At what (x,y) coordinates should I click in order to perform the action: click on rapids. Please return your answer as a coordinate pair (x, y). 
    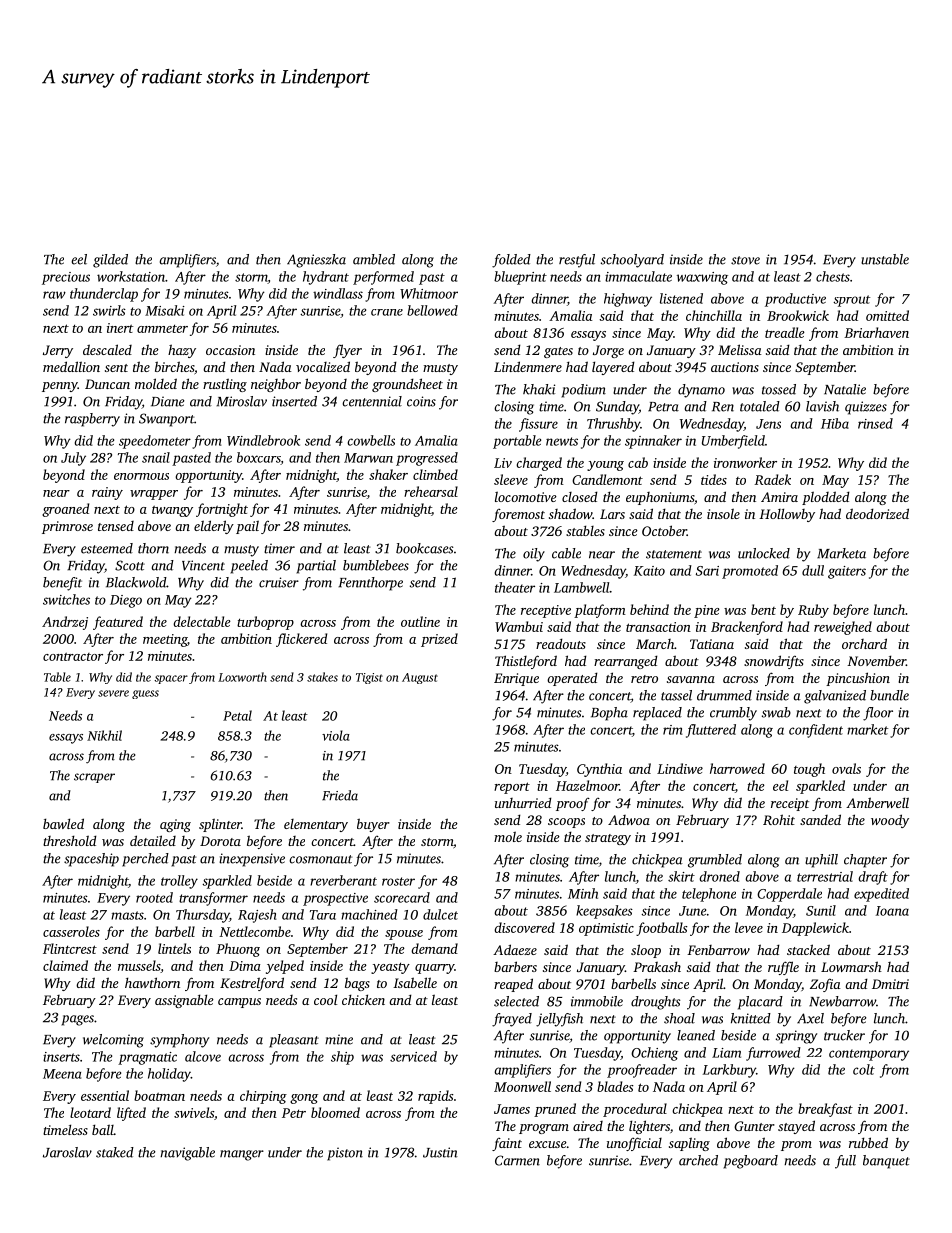
    Looking at the image, I should click on (436, 1097).
